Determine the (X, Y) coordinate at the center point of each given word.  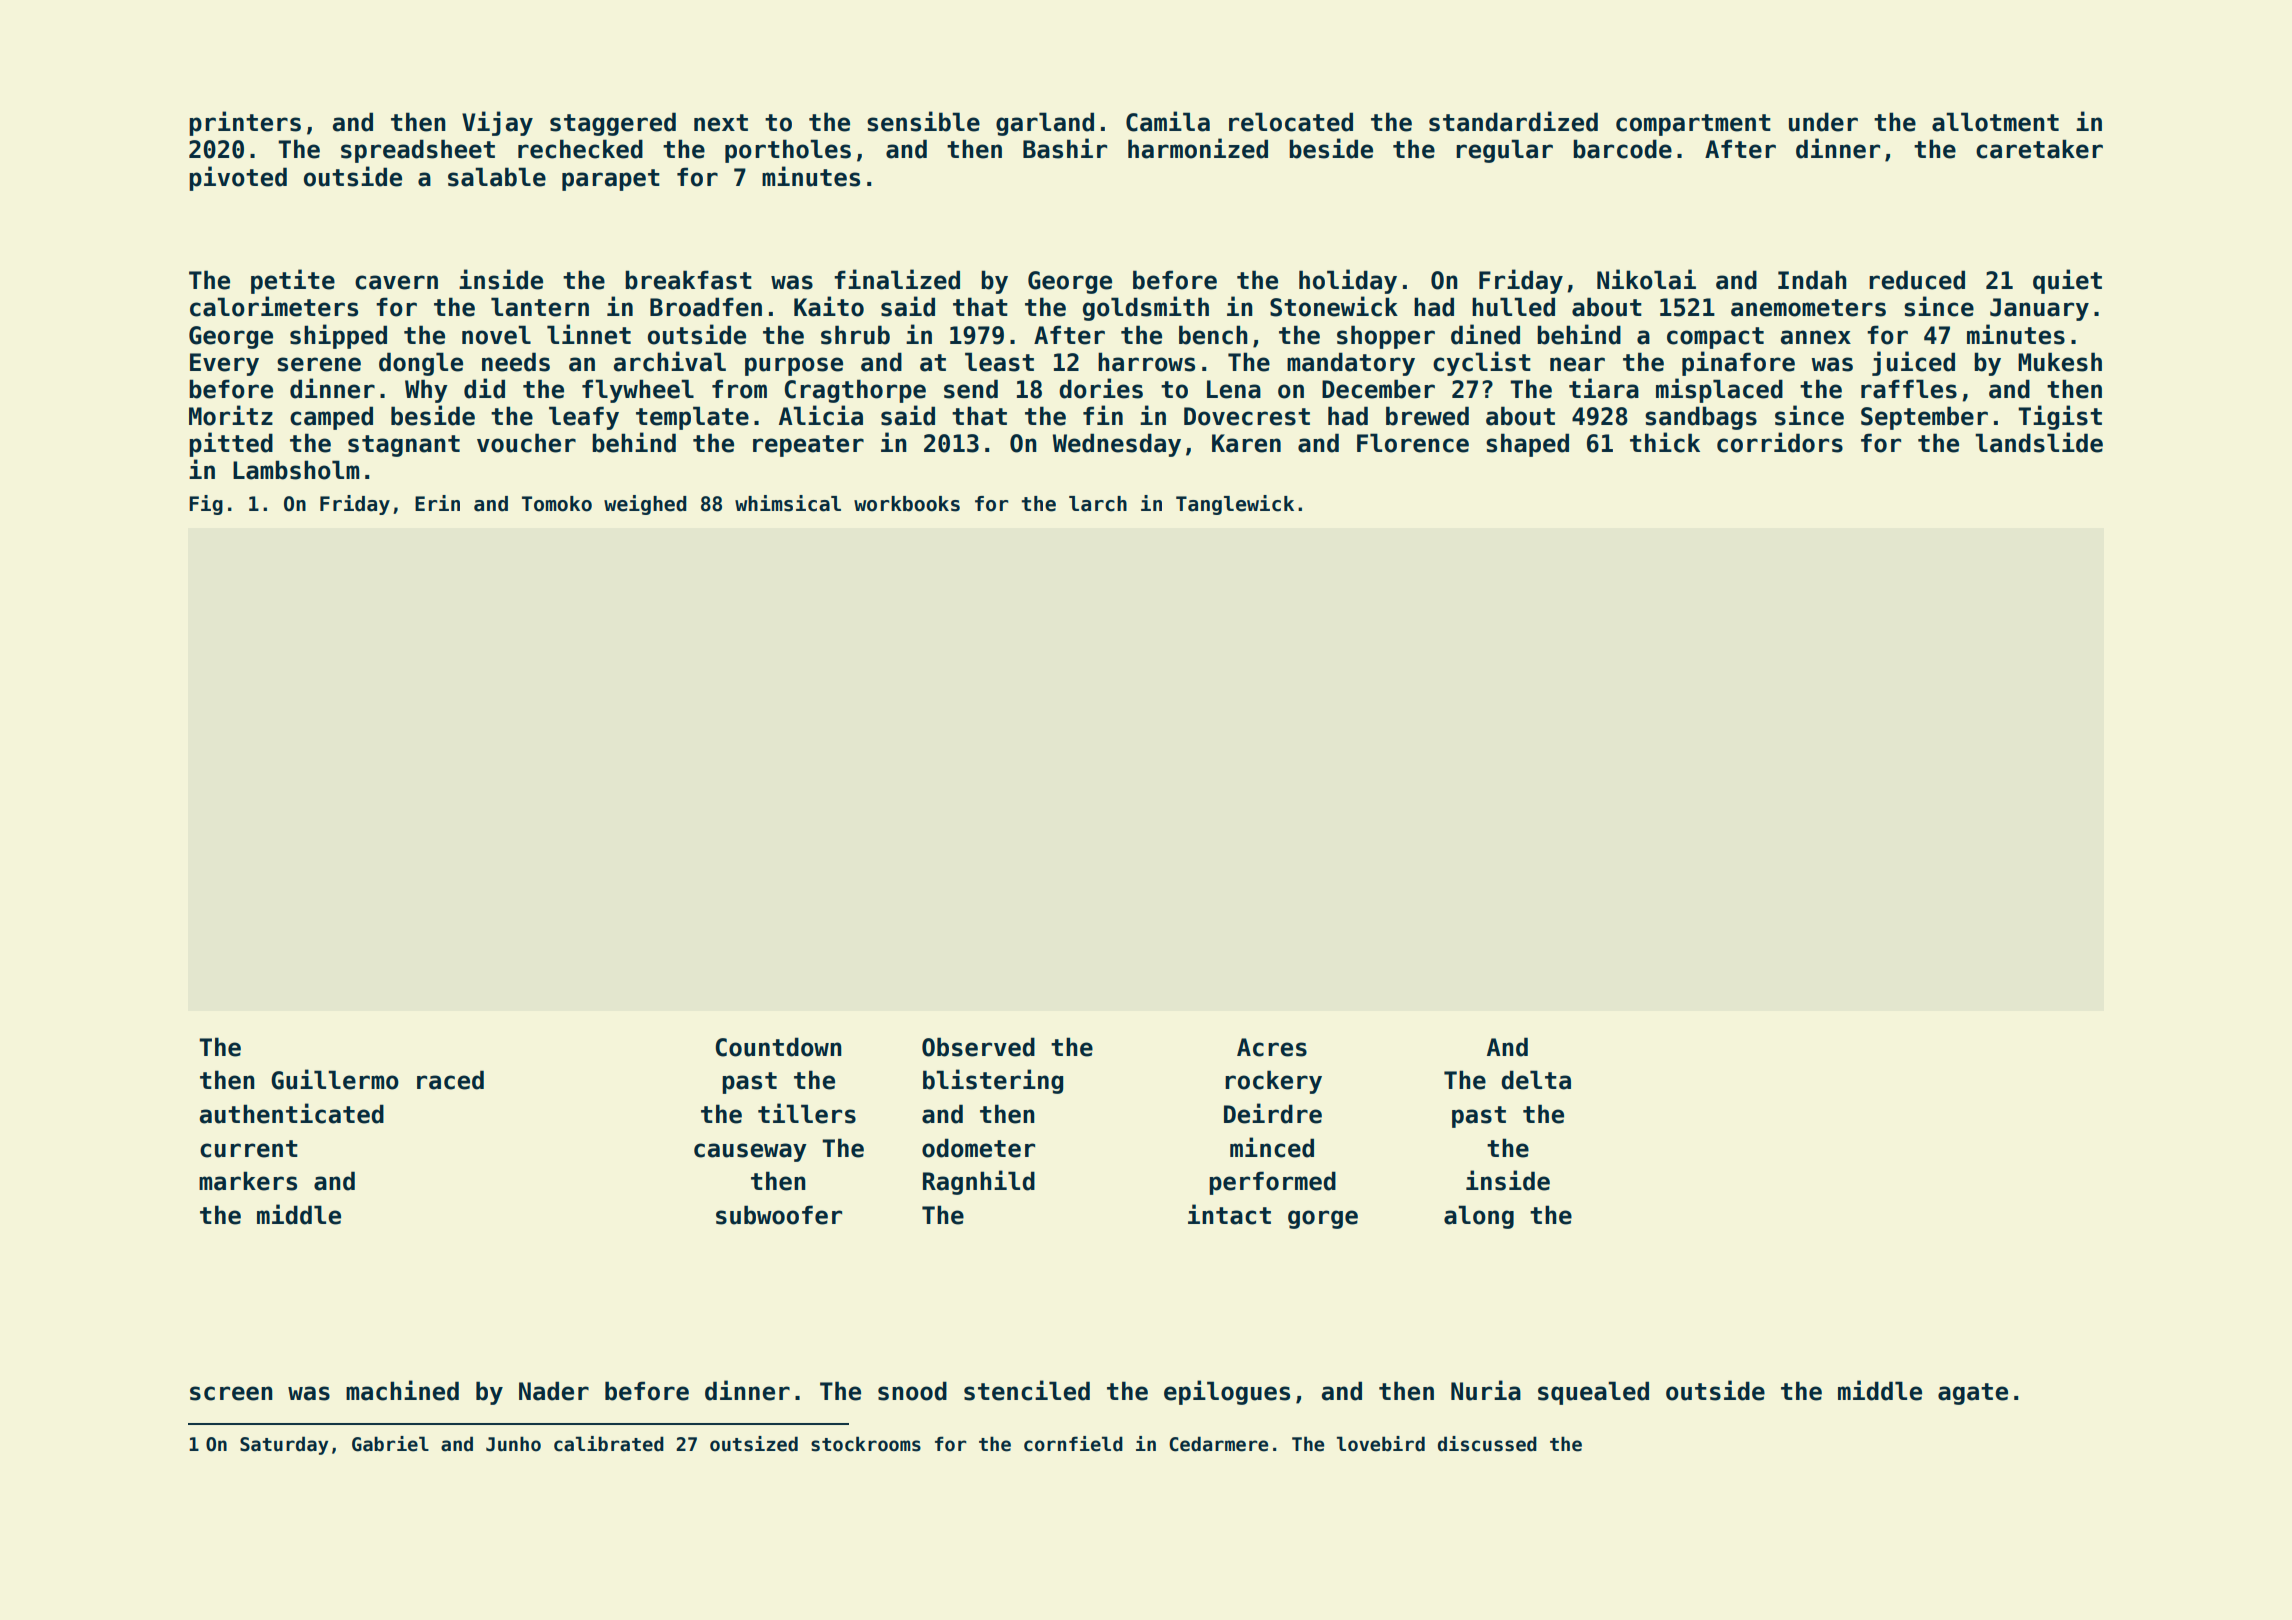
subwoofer (779, 1215)
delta (1536, 1080)
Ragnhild (979, 1182)
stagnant (404, 446)
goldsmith (1146, 308)
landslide (2039, 442)
